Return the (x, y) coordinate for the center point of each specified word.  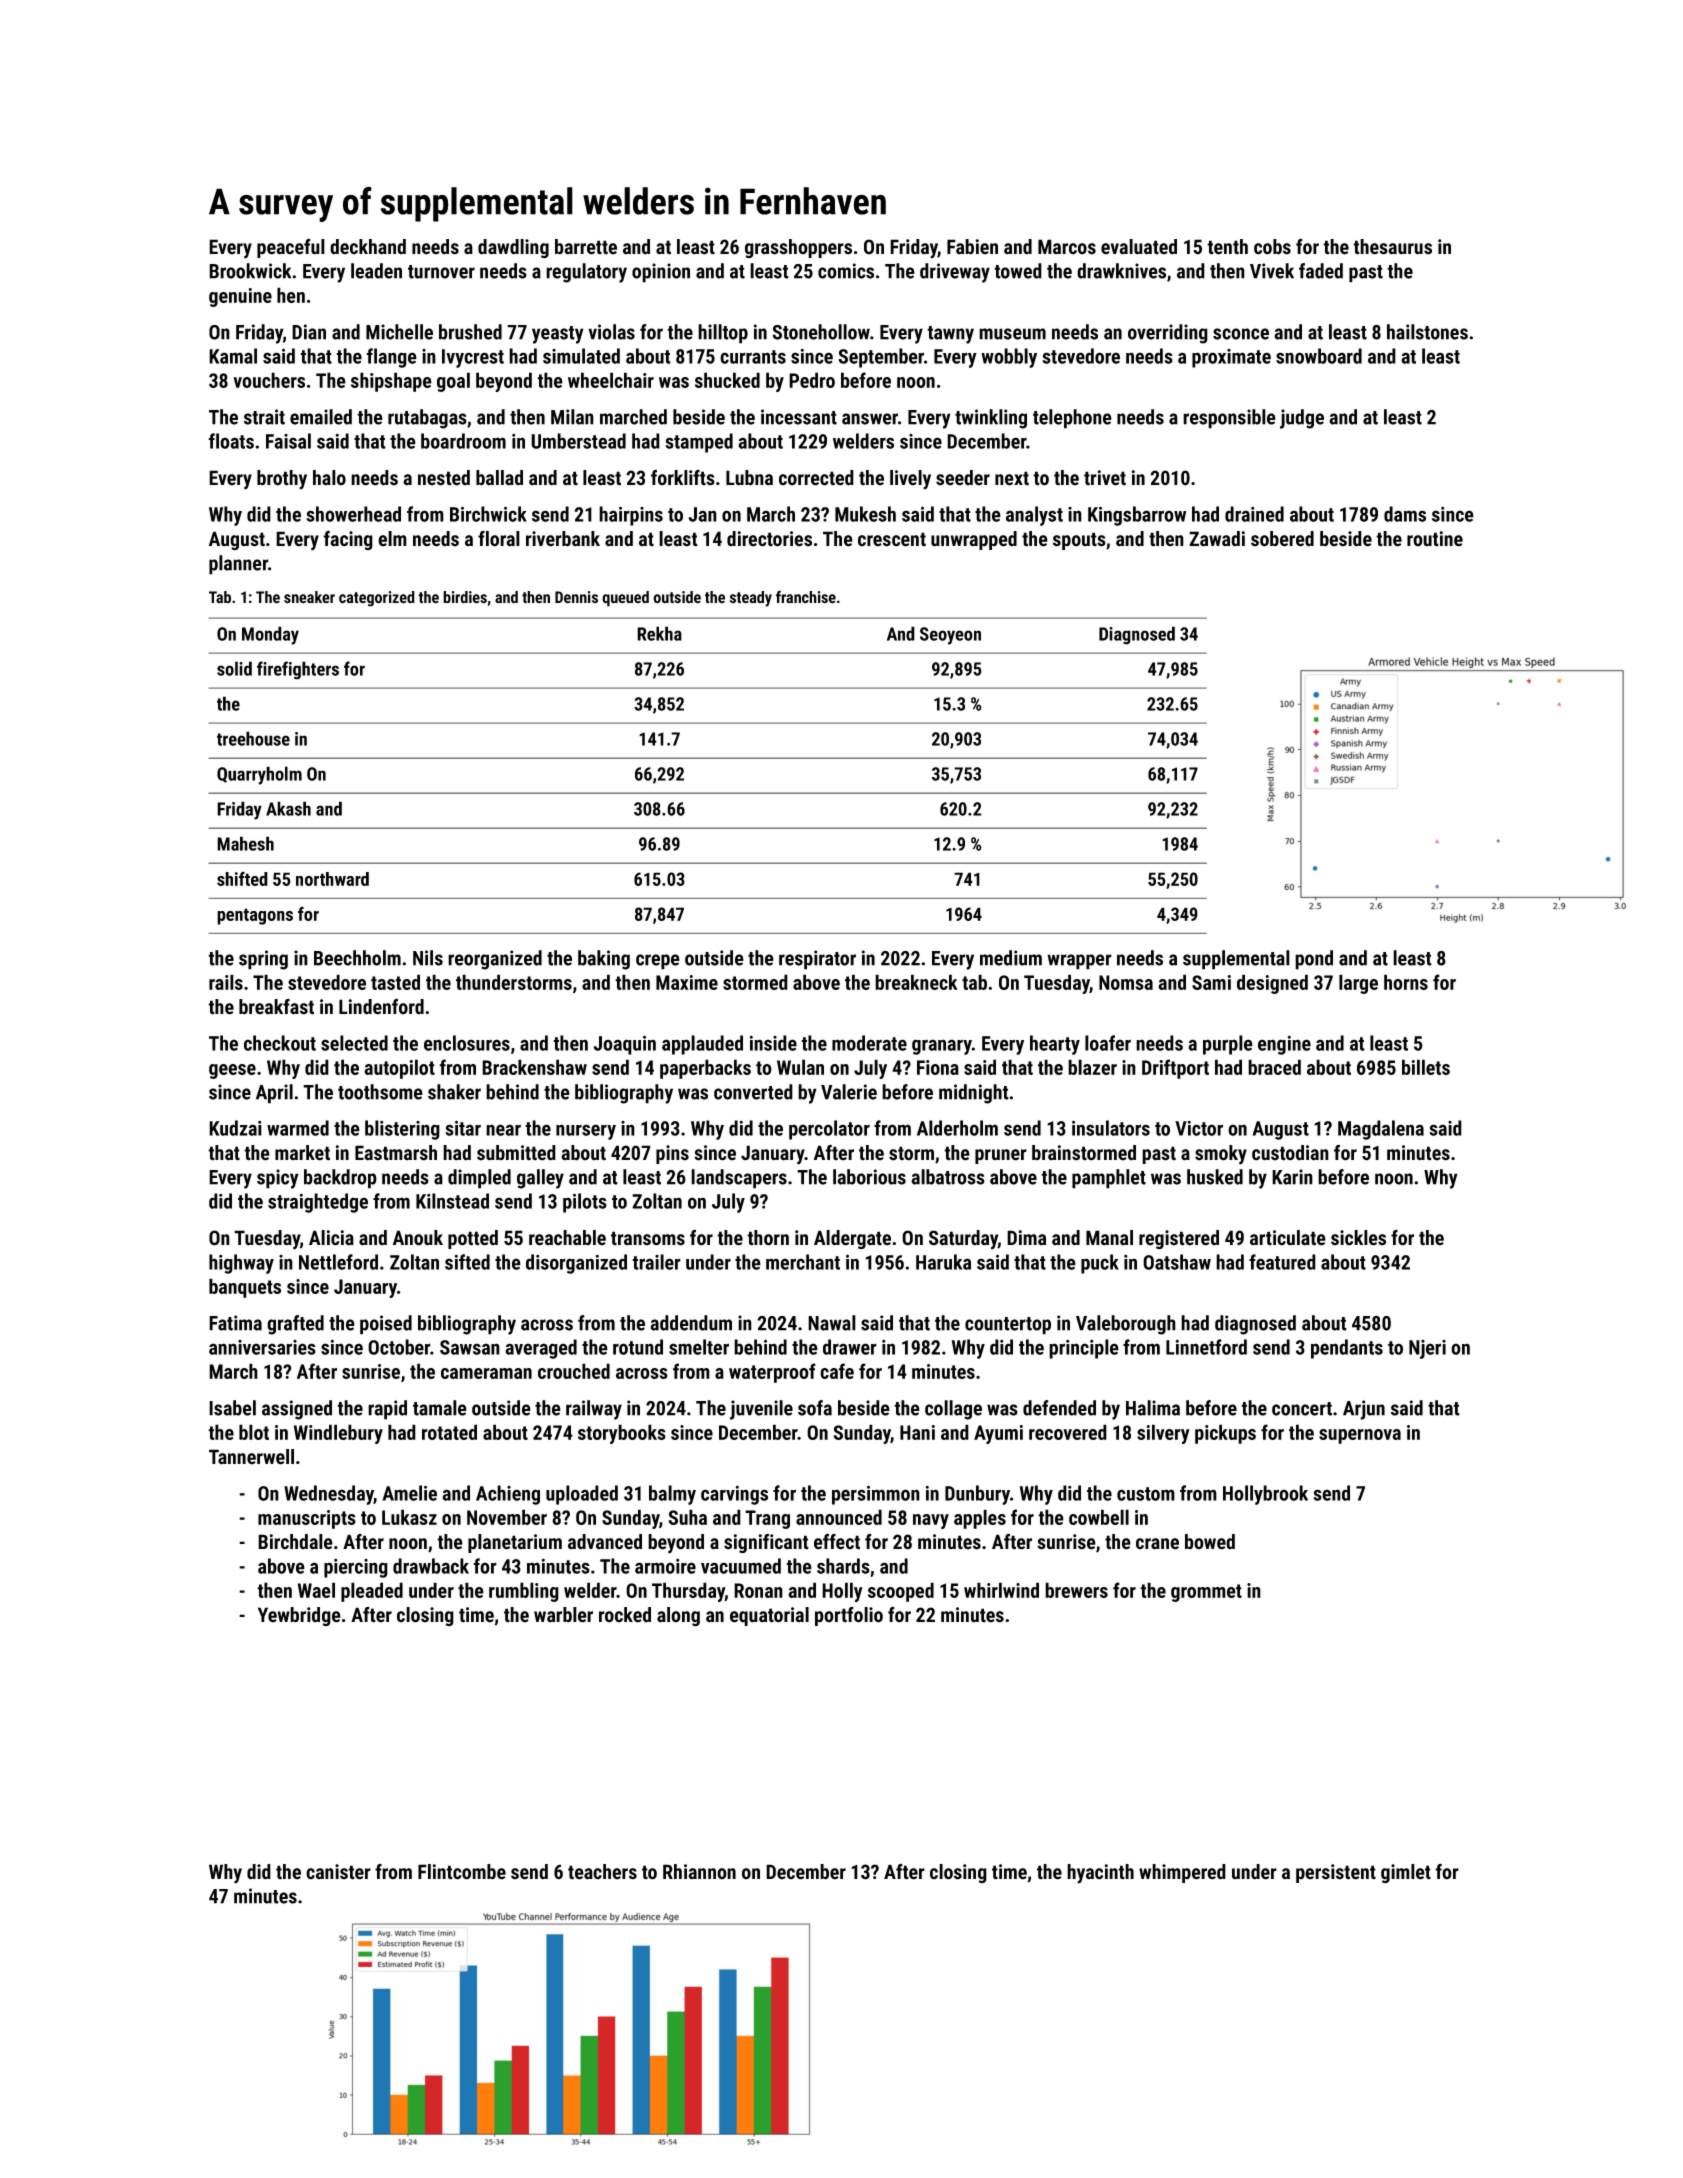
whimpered (1182, 1873)
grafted (295, 1325)
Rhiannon (699, 1872)
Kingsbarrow (1137, 516)
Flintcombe (462, 1872)
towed (1018, 271)
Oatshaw (1177, 1262)
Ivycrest (473, 358)
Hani (917, 1432)
